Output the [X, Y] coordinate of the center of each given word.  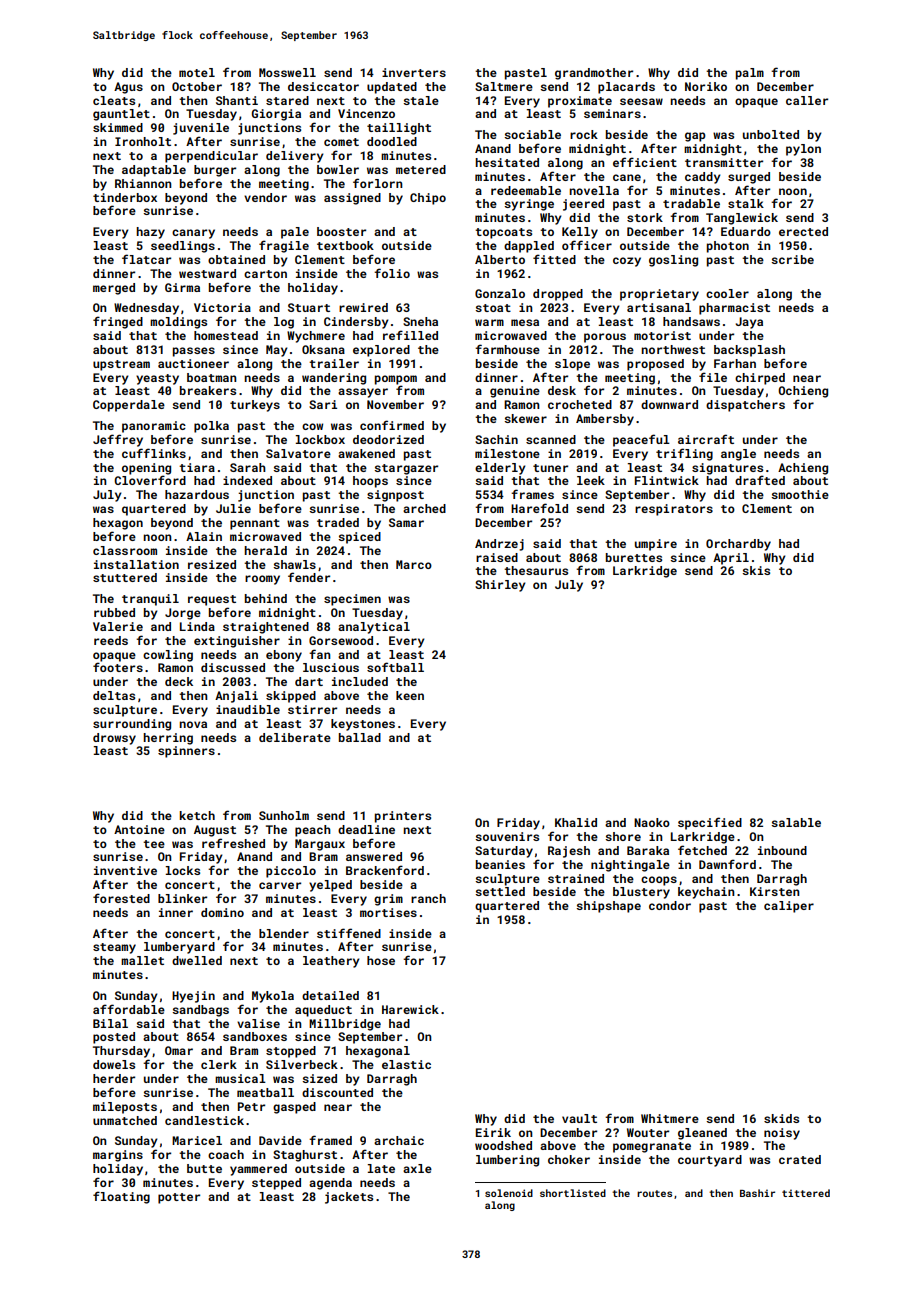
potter [179, 1198]
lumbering [507, 1161]
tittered [806, 1193]
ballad [360, 737]
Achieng [803, 469]
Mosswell [287, 72]
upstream [121, 365]
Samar [406, 522]
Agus [128, 88]
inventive [125, 870]
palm [750, 74]
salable [796, 822]
